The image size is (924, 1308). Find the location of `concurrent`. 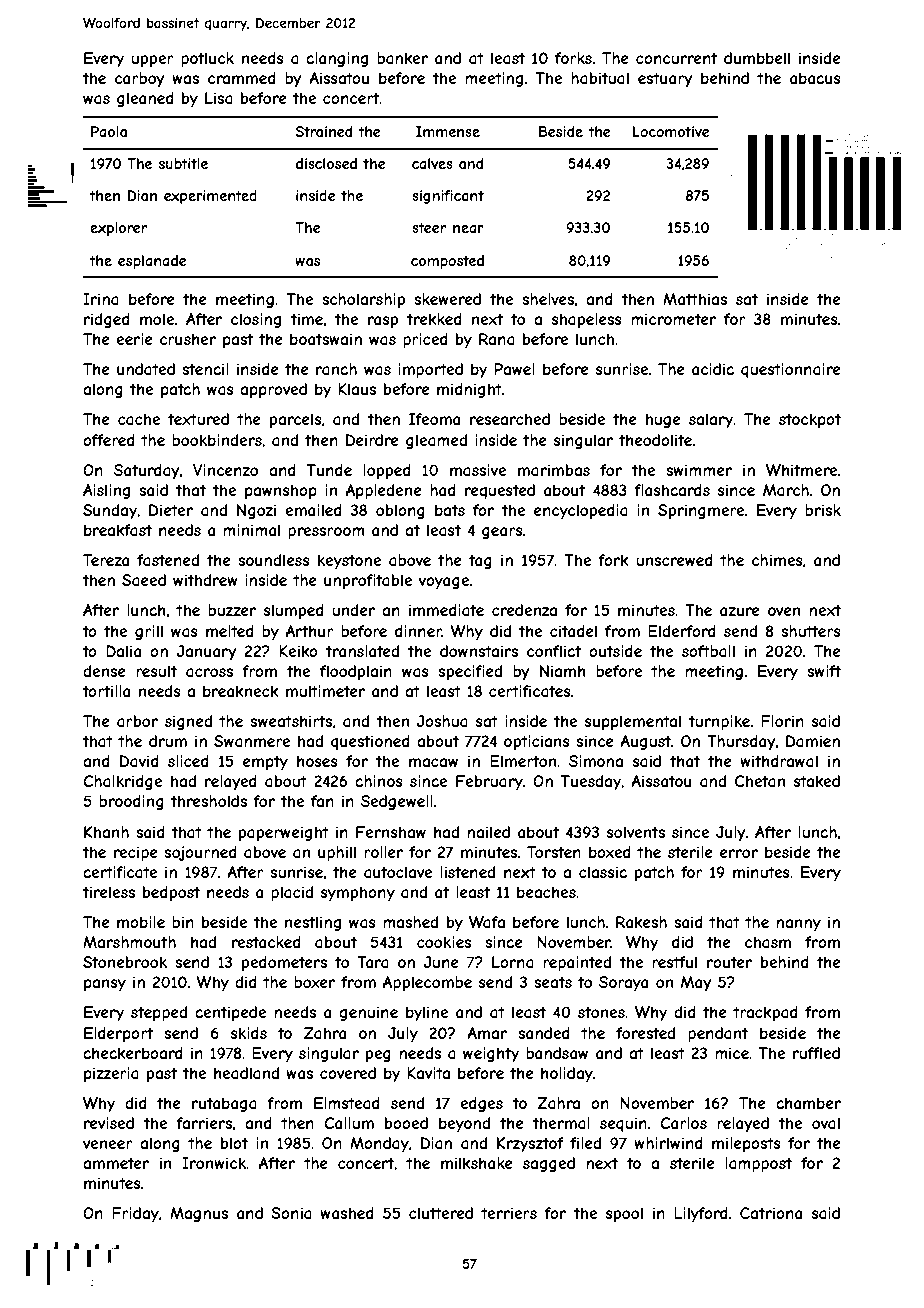

concurrent is located at coordinates (676, 58).
